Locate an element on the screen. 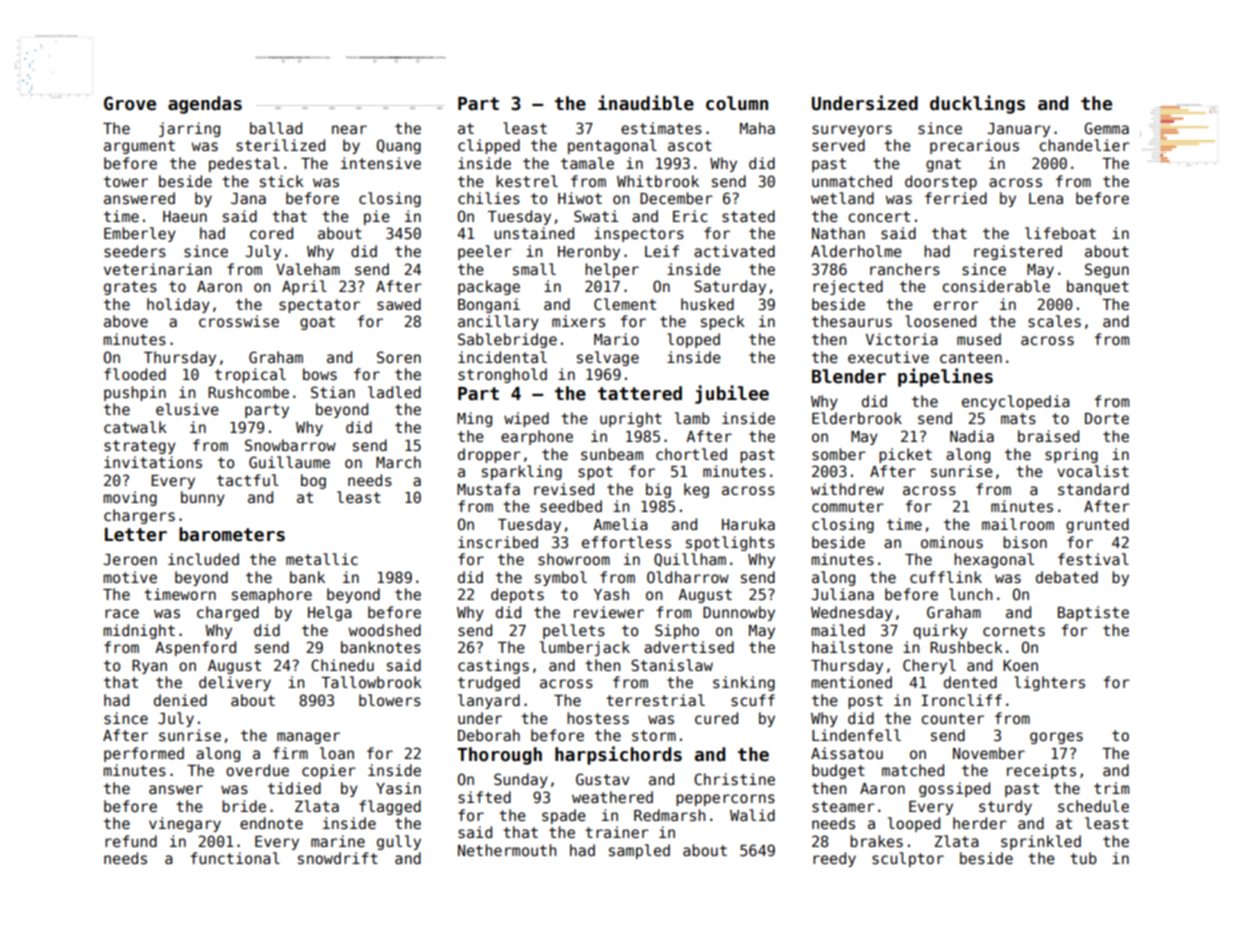 The image size is (1233, 952). scales is located at coordinates (1054, 321).
